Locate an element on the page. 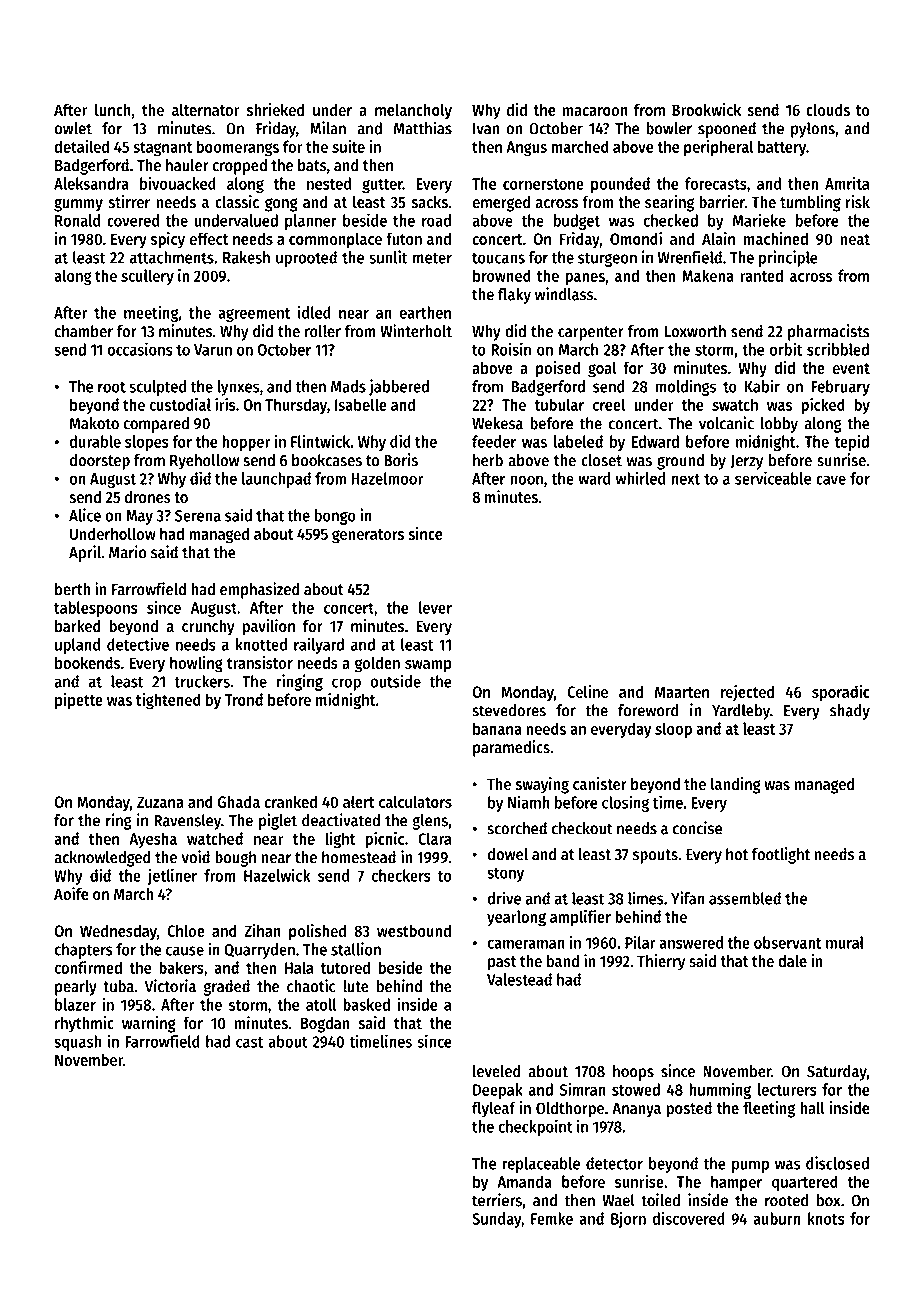 This image has width=924, height=1308. pavilion is located at coordinates (269, 627).
